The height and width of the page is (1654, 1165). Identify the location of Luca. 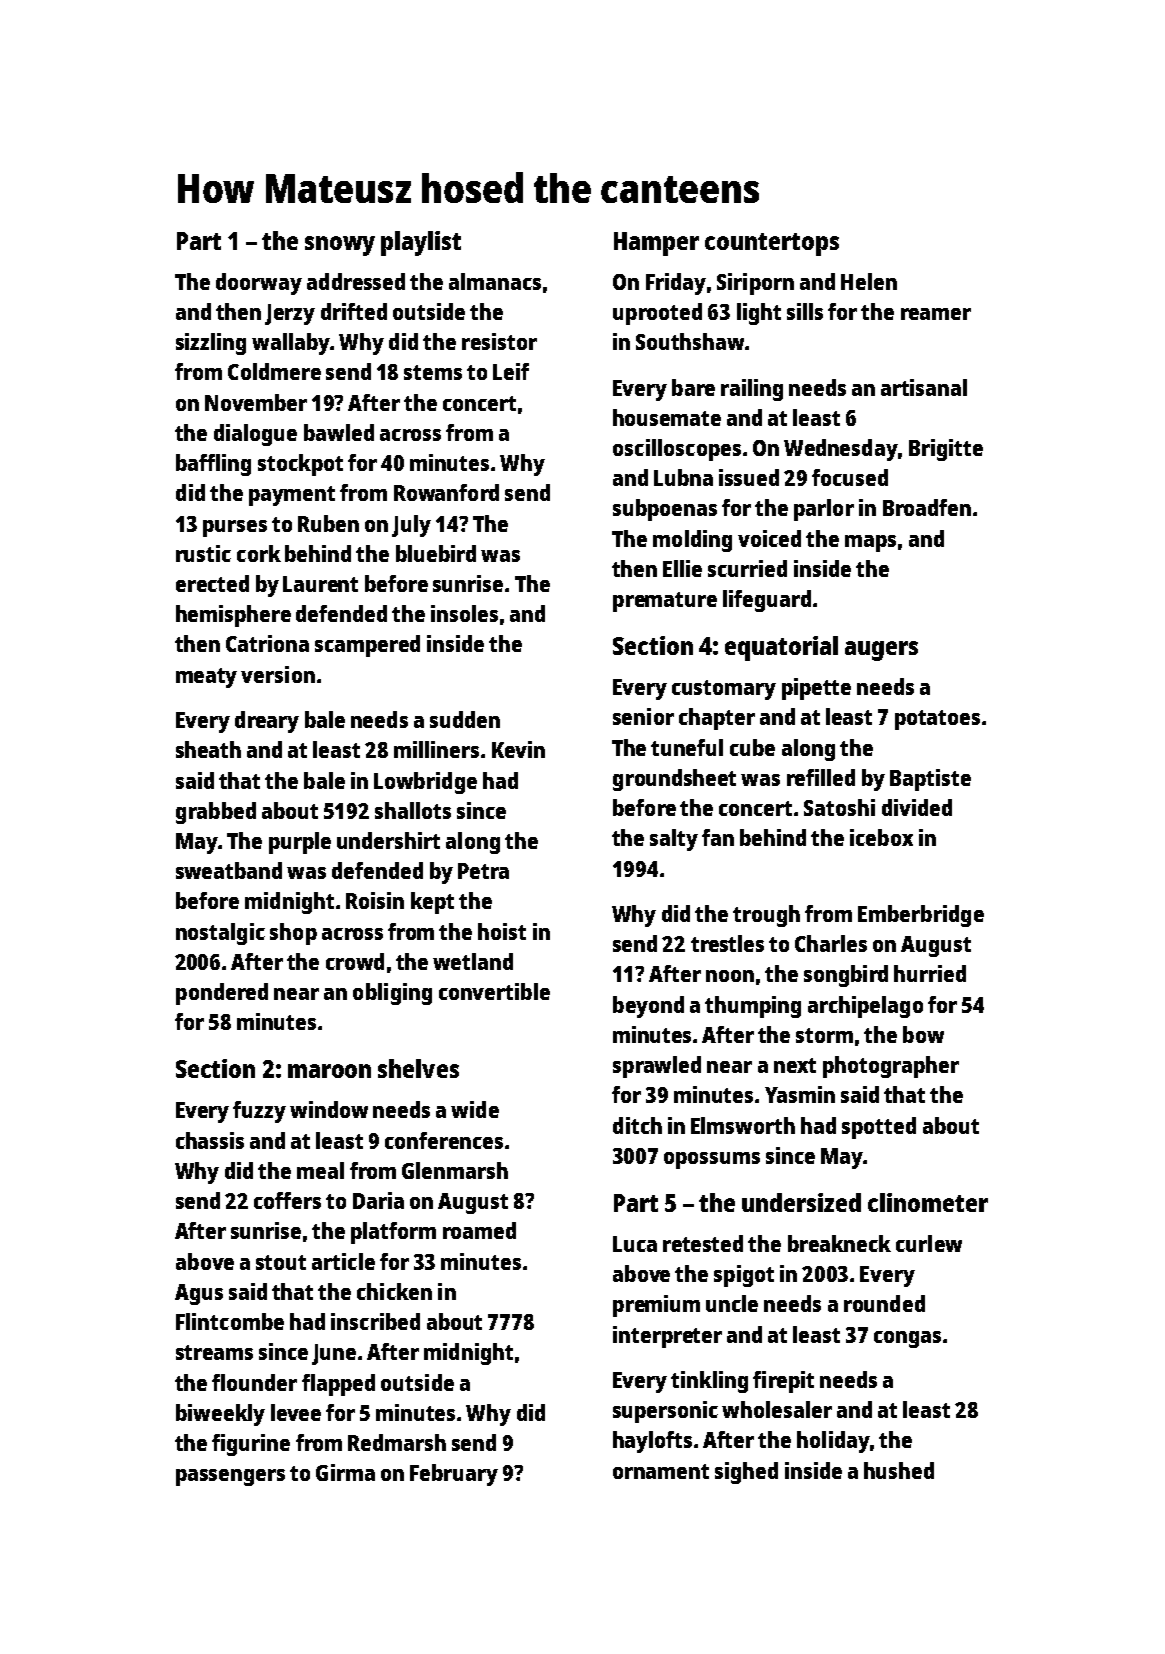
(635, 1244).
